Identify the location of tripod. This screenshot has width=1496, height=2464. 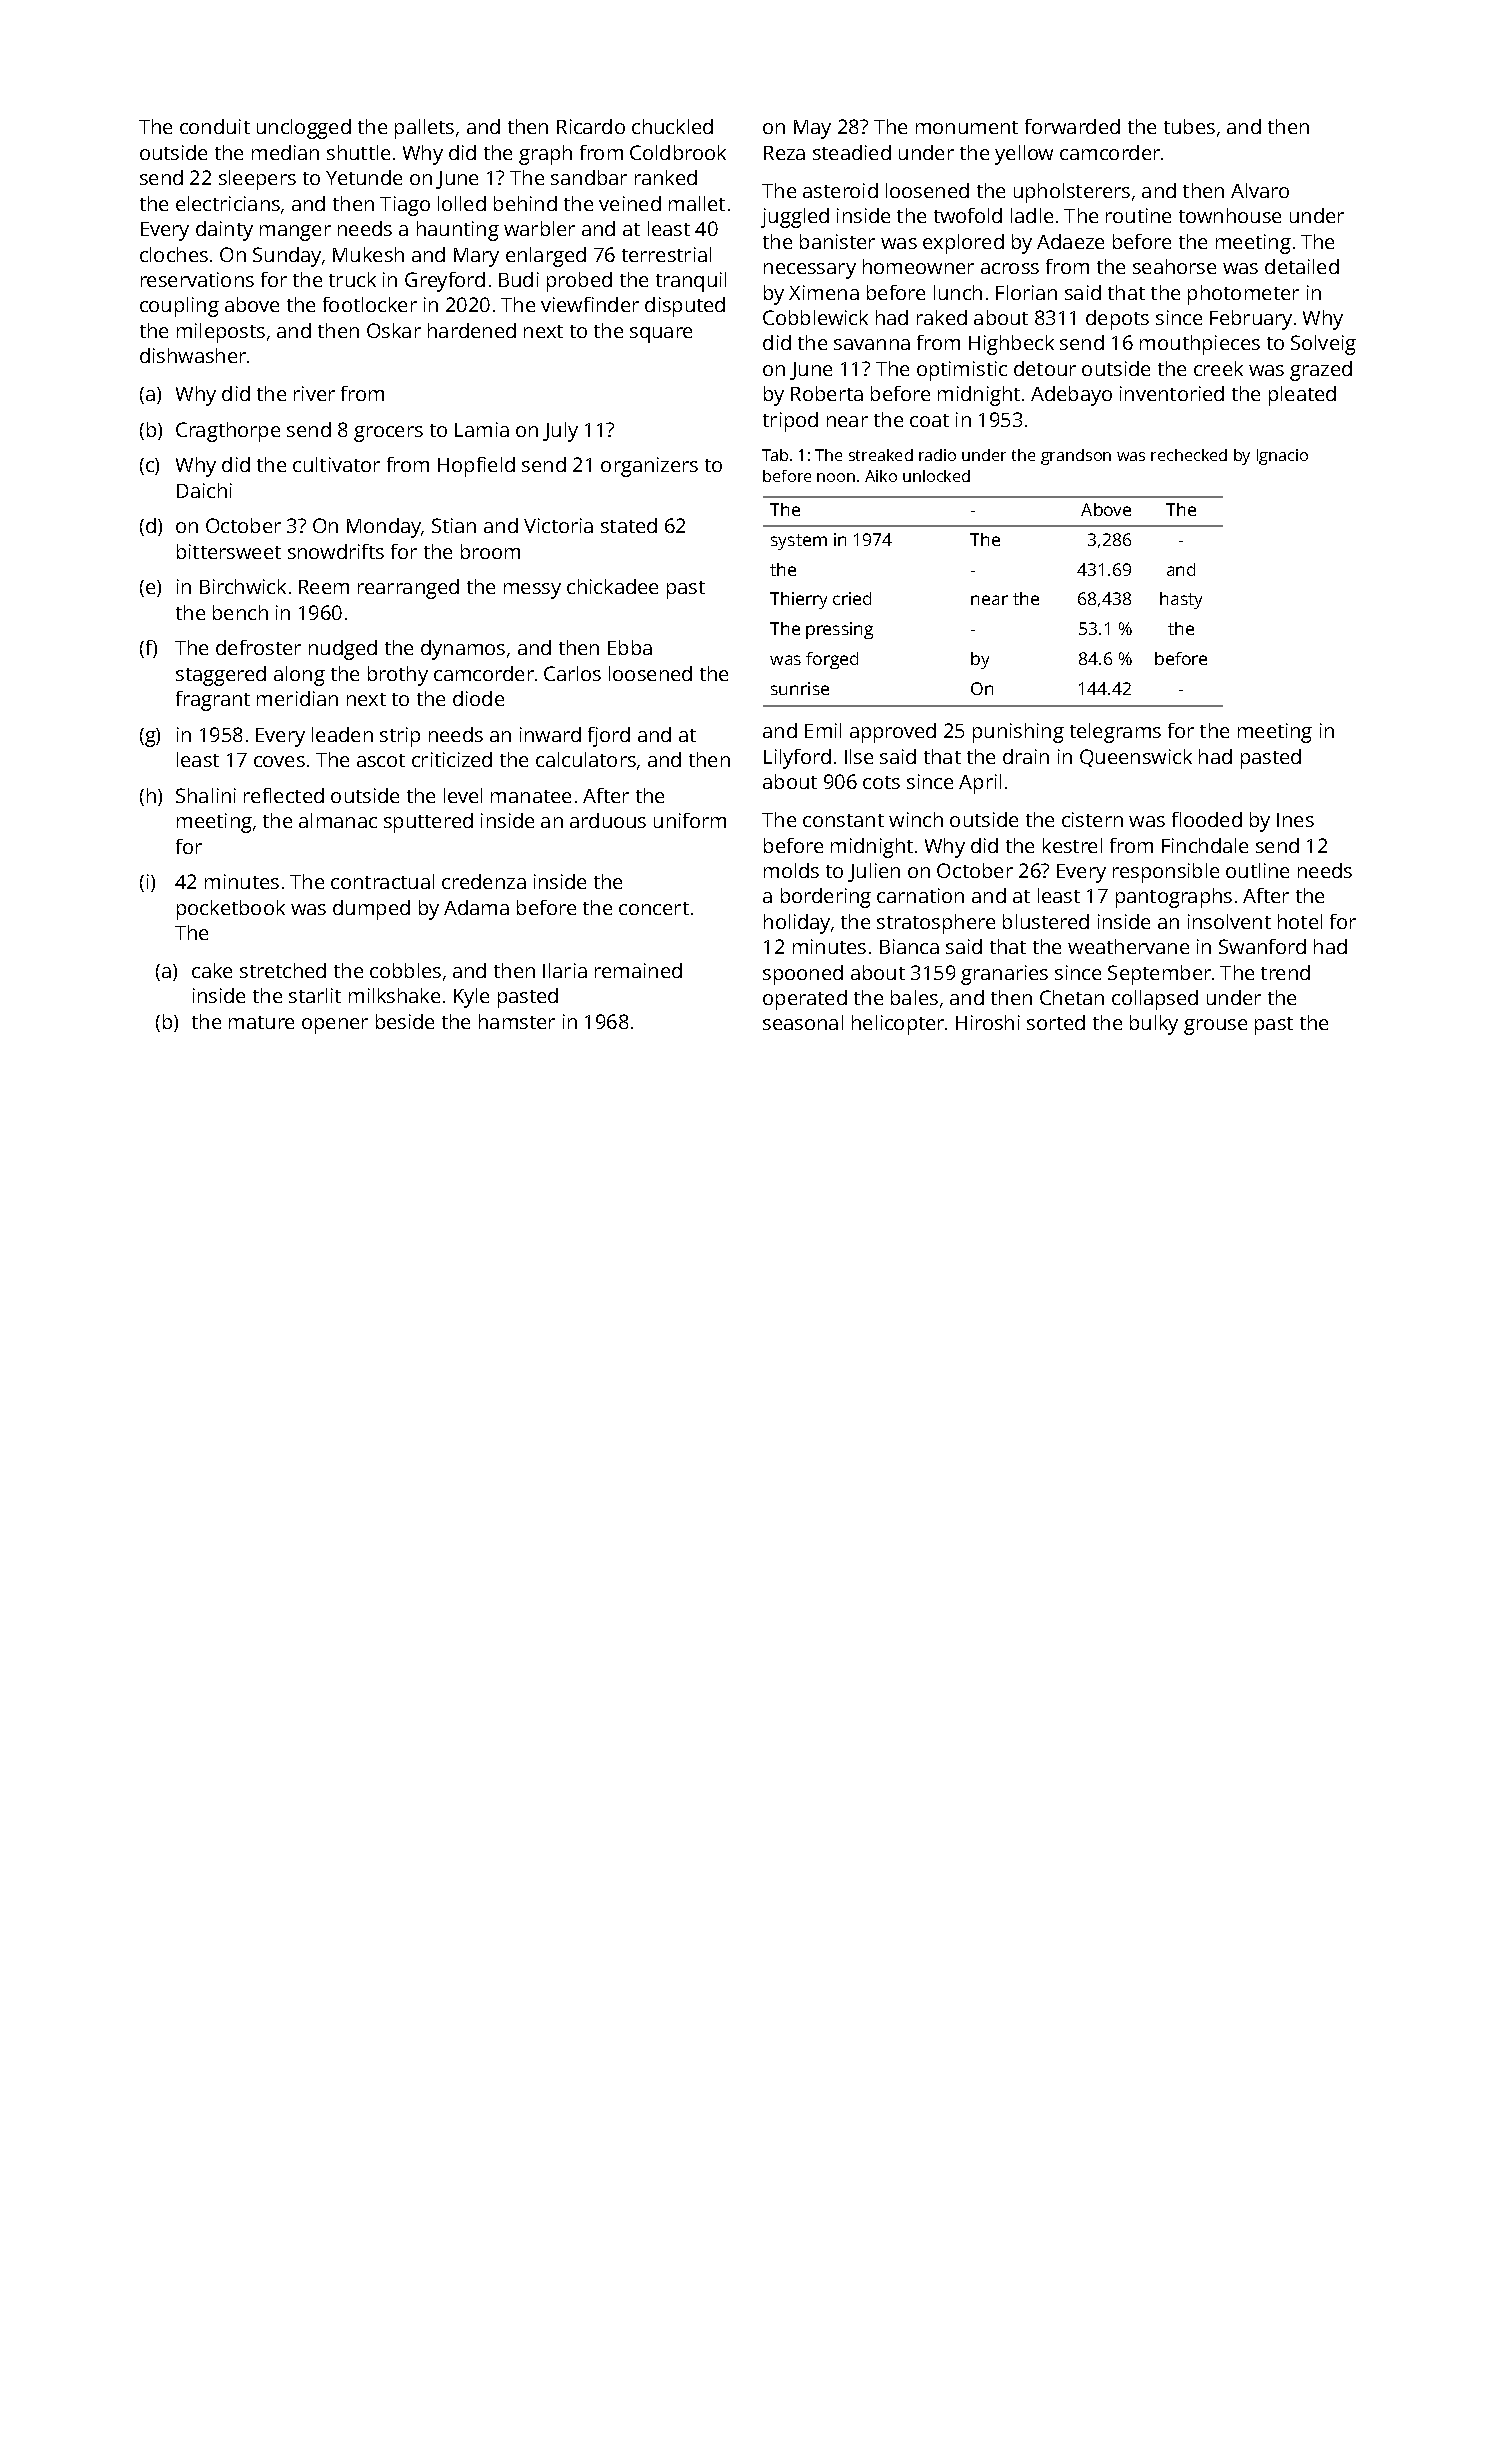
(790, 422).
